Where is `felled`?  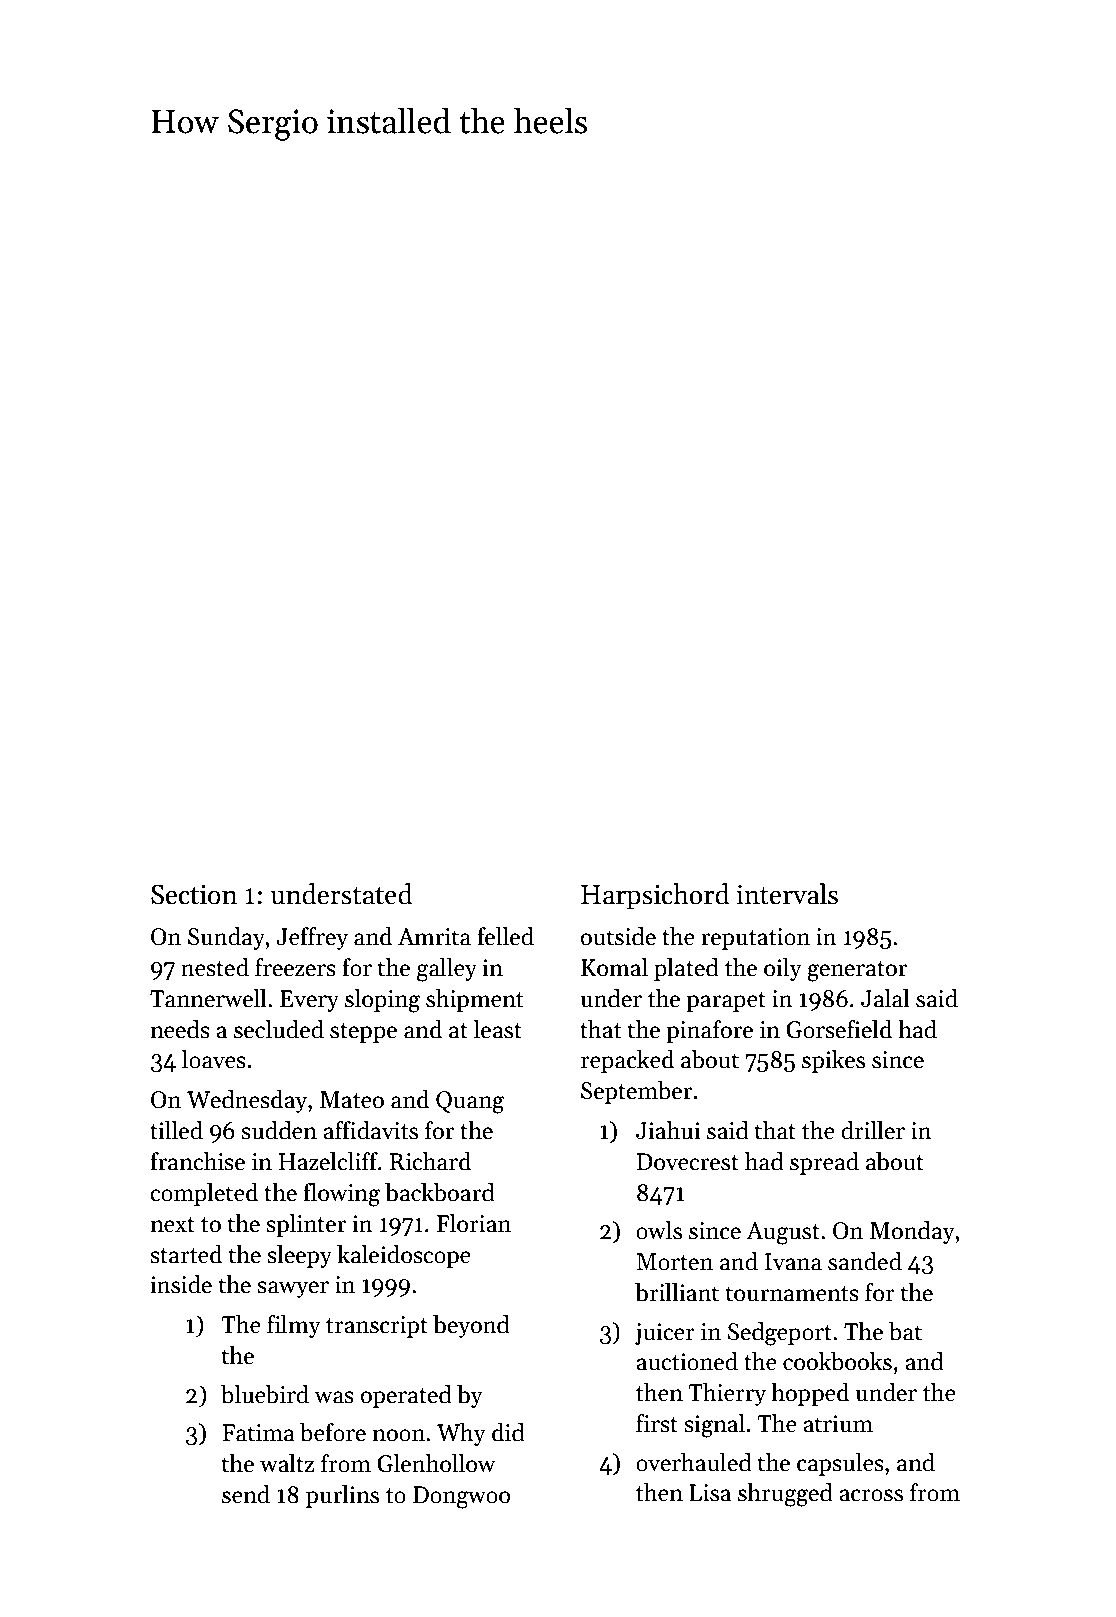
felled is located at coordinates (505, 936).
